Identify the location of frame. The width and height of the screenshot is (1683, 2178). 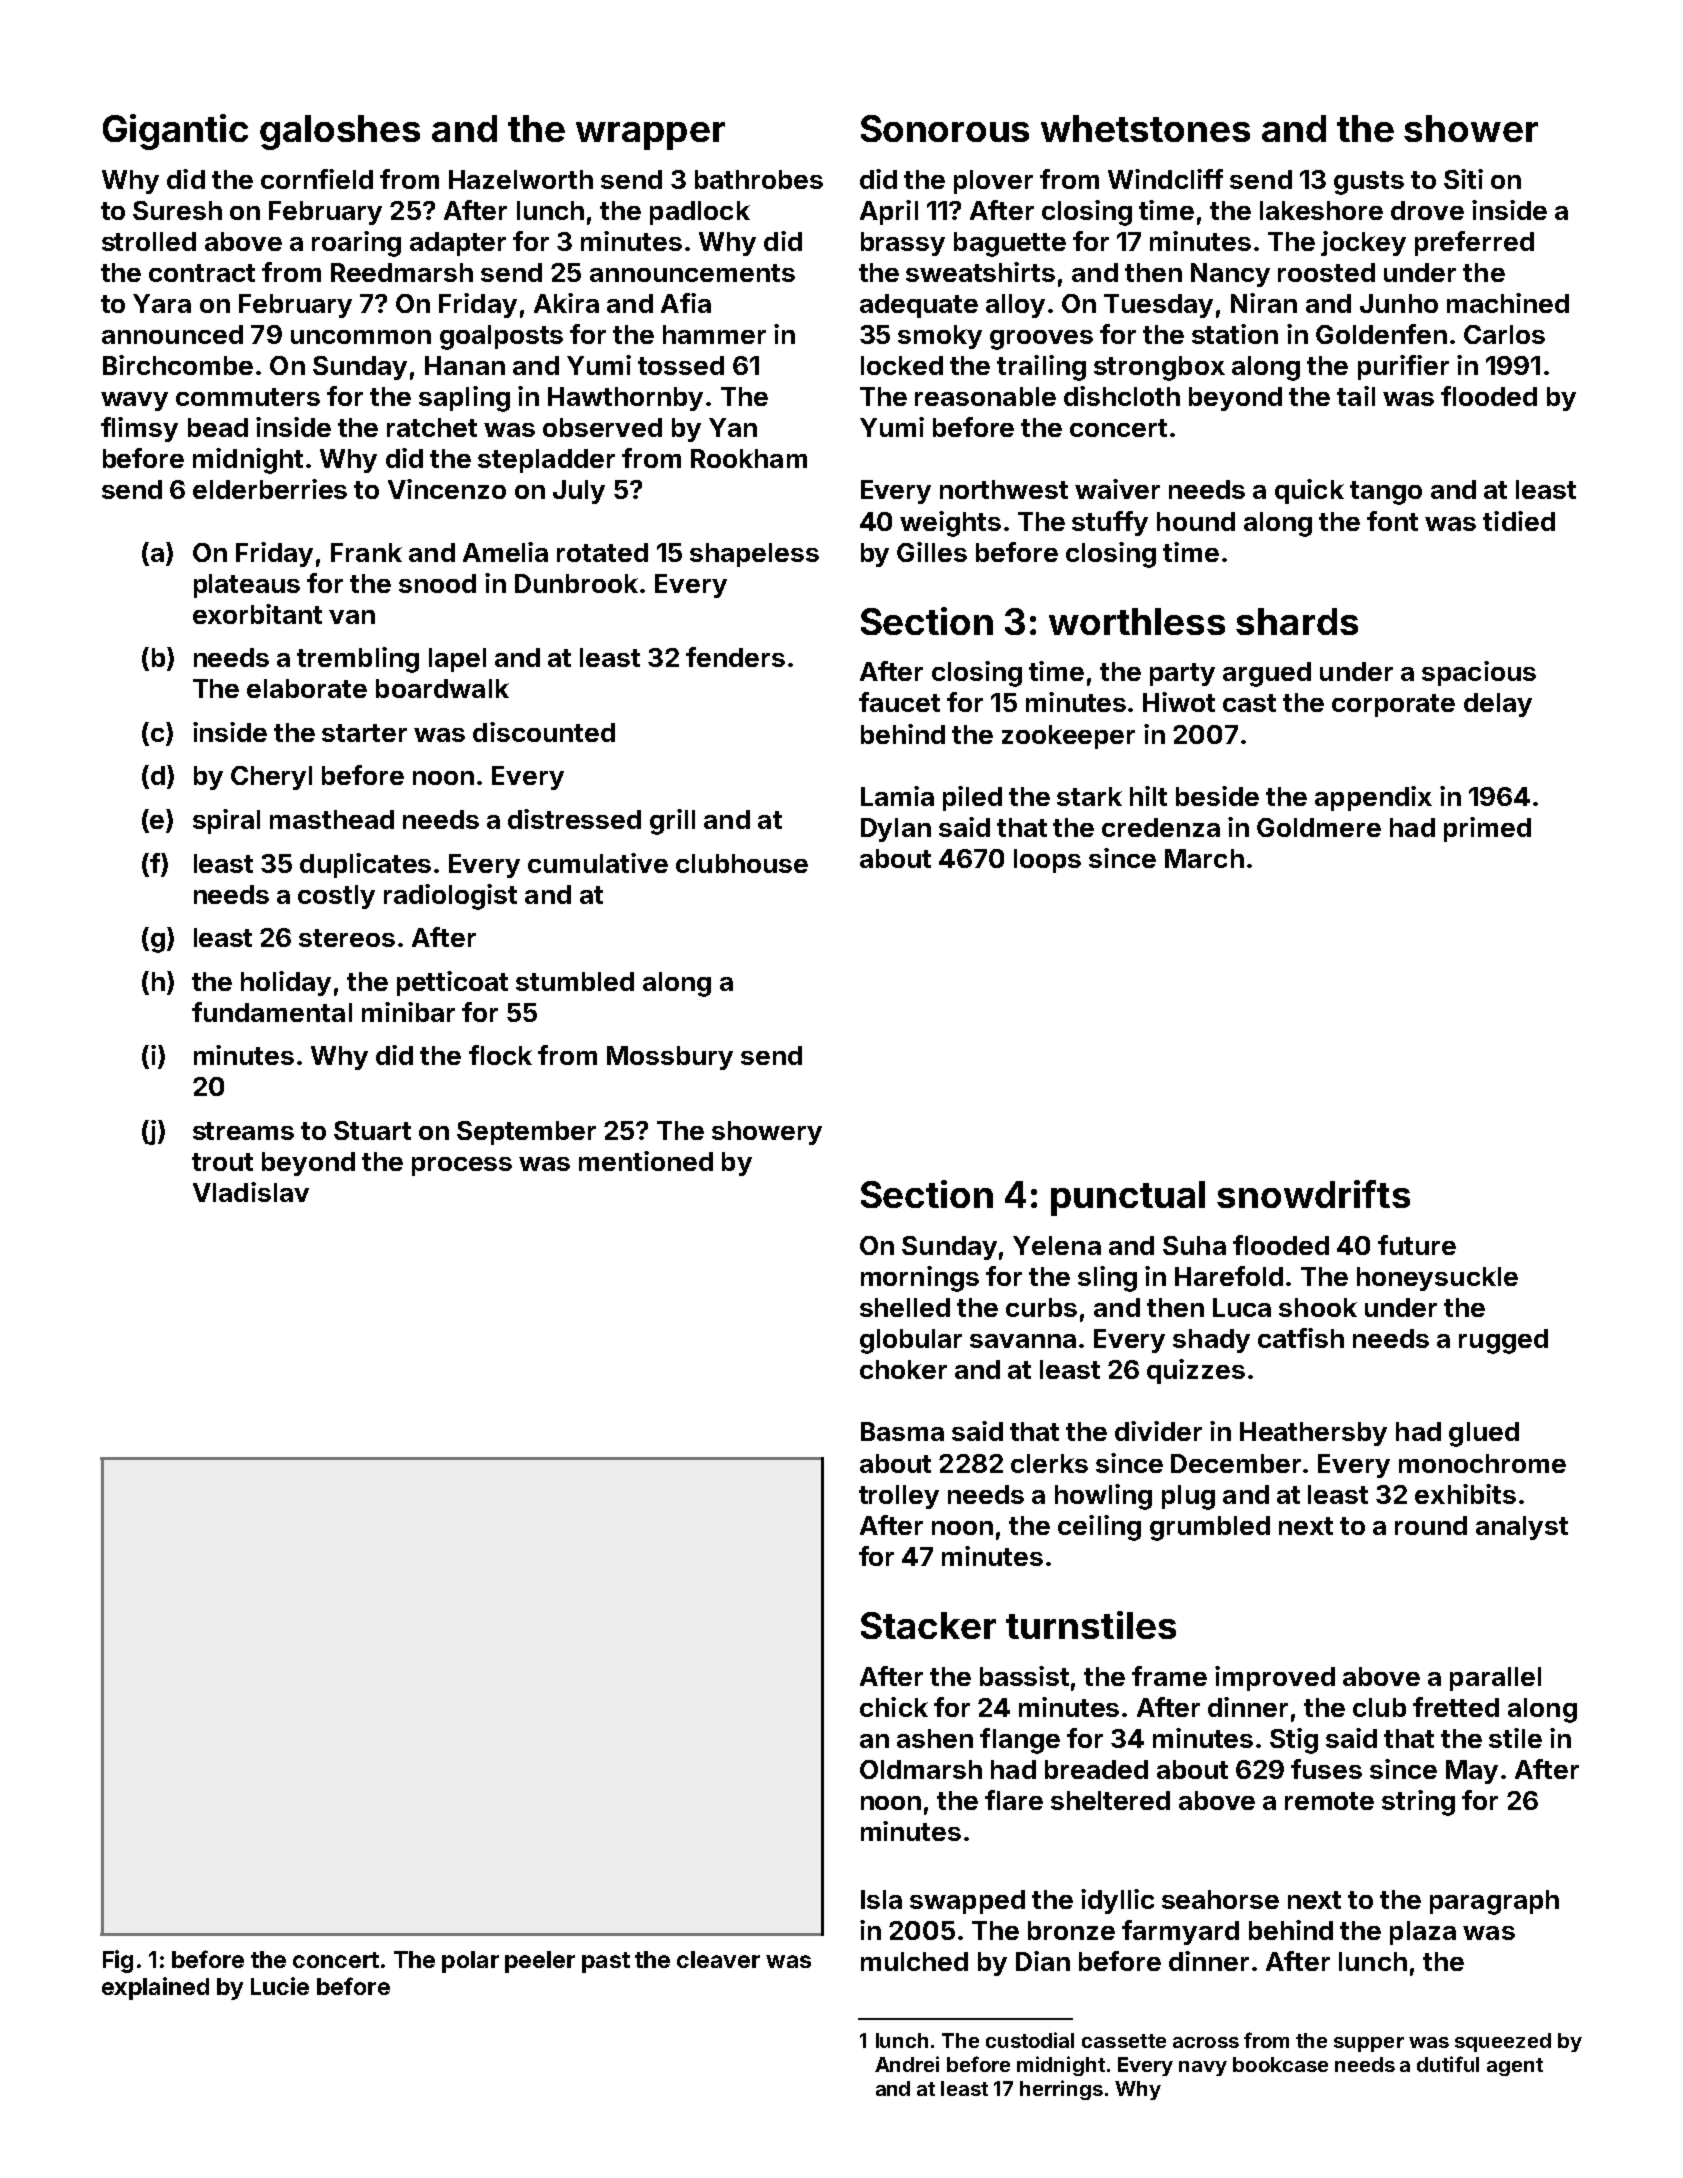
(1169, 1676).
